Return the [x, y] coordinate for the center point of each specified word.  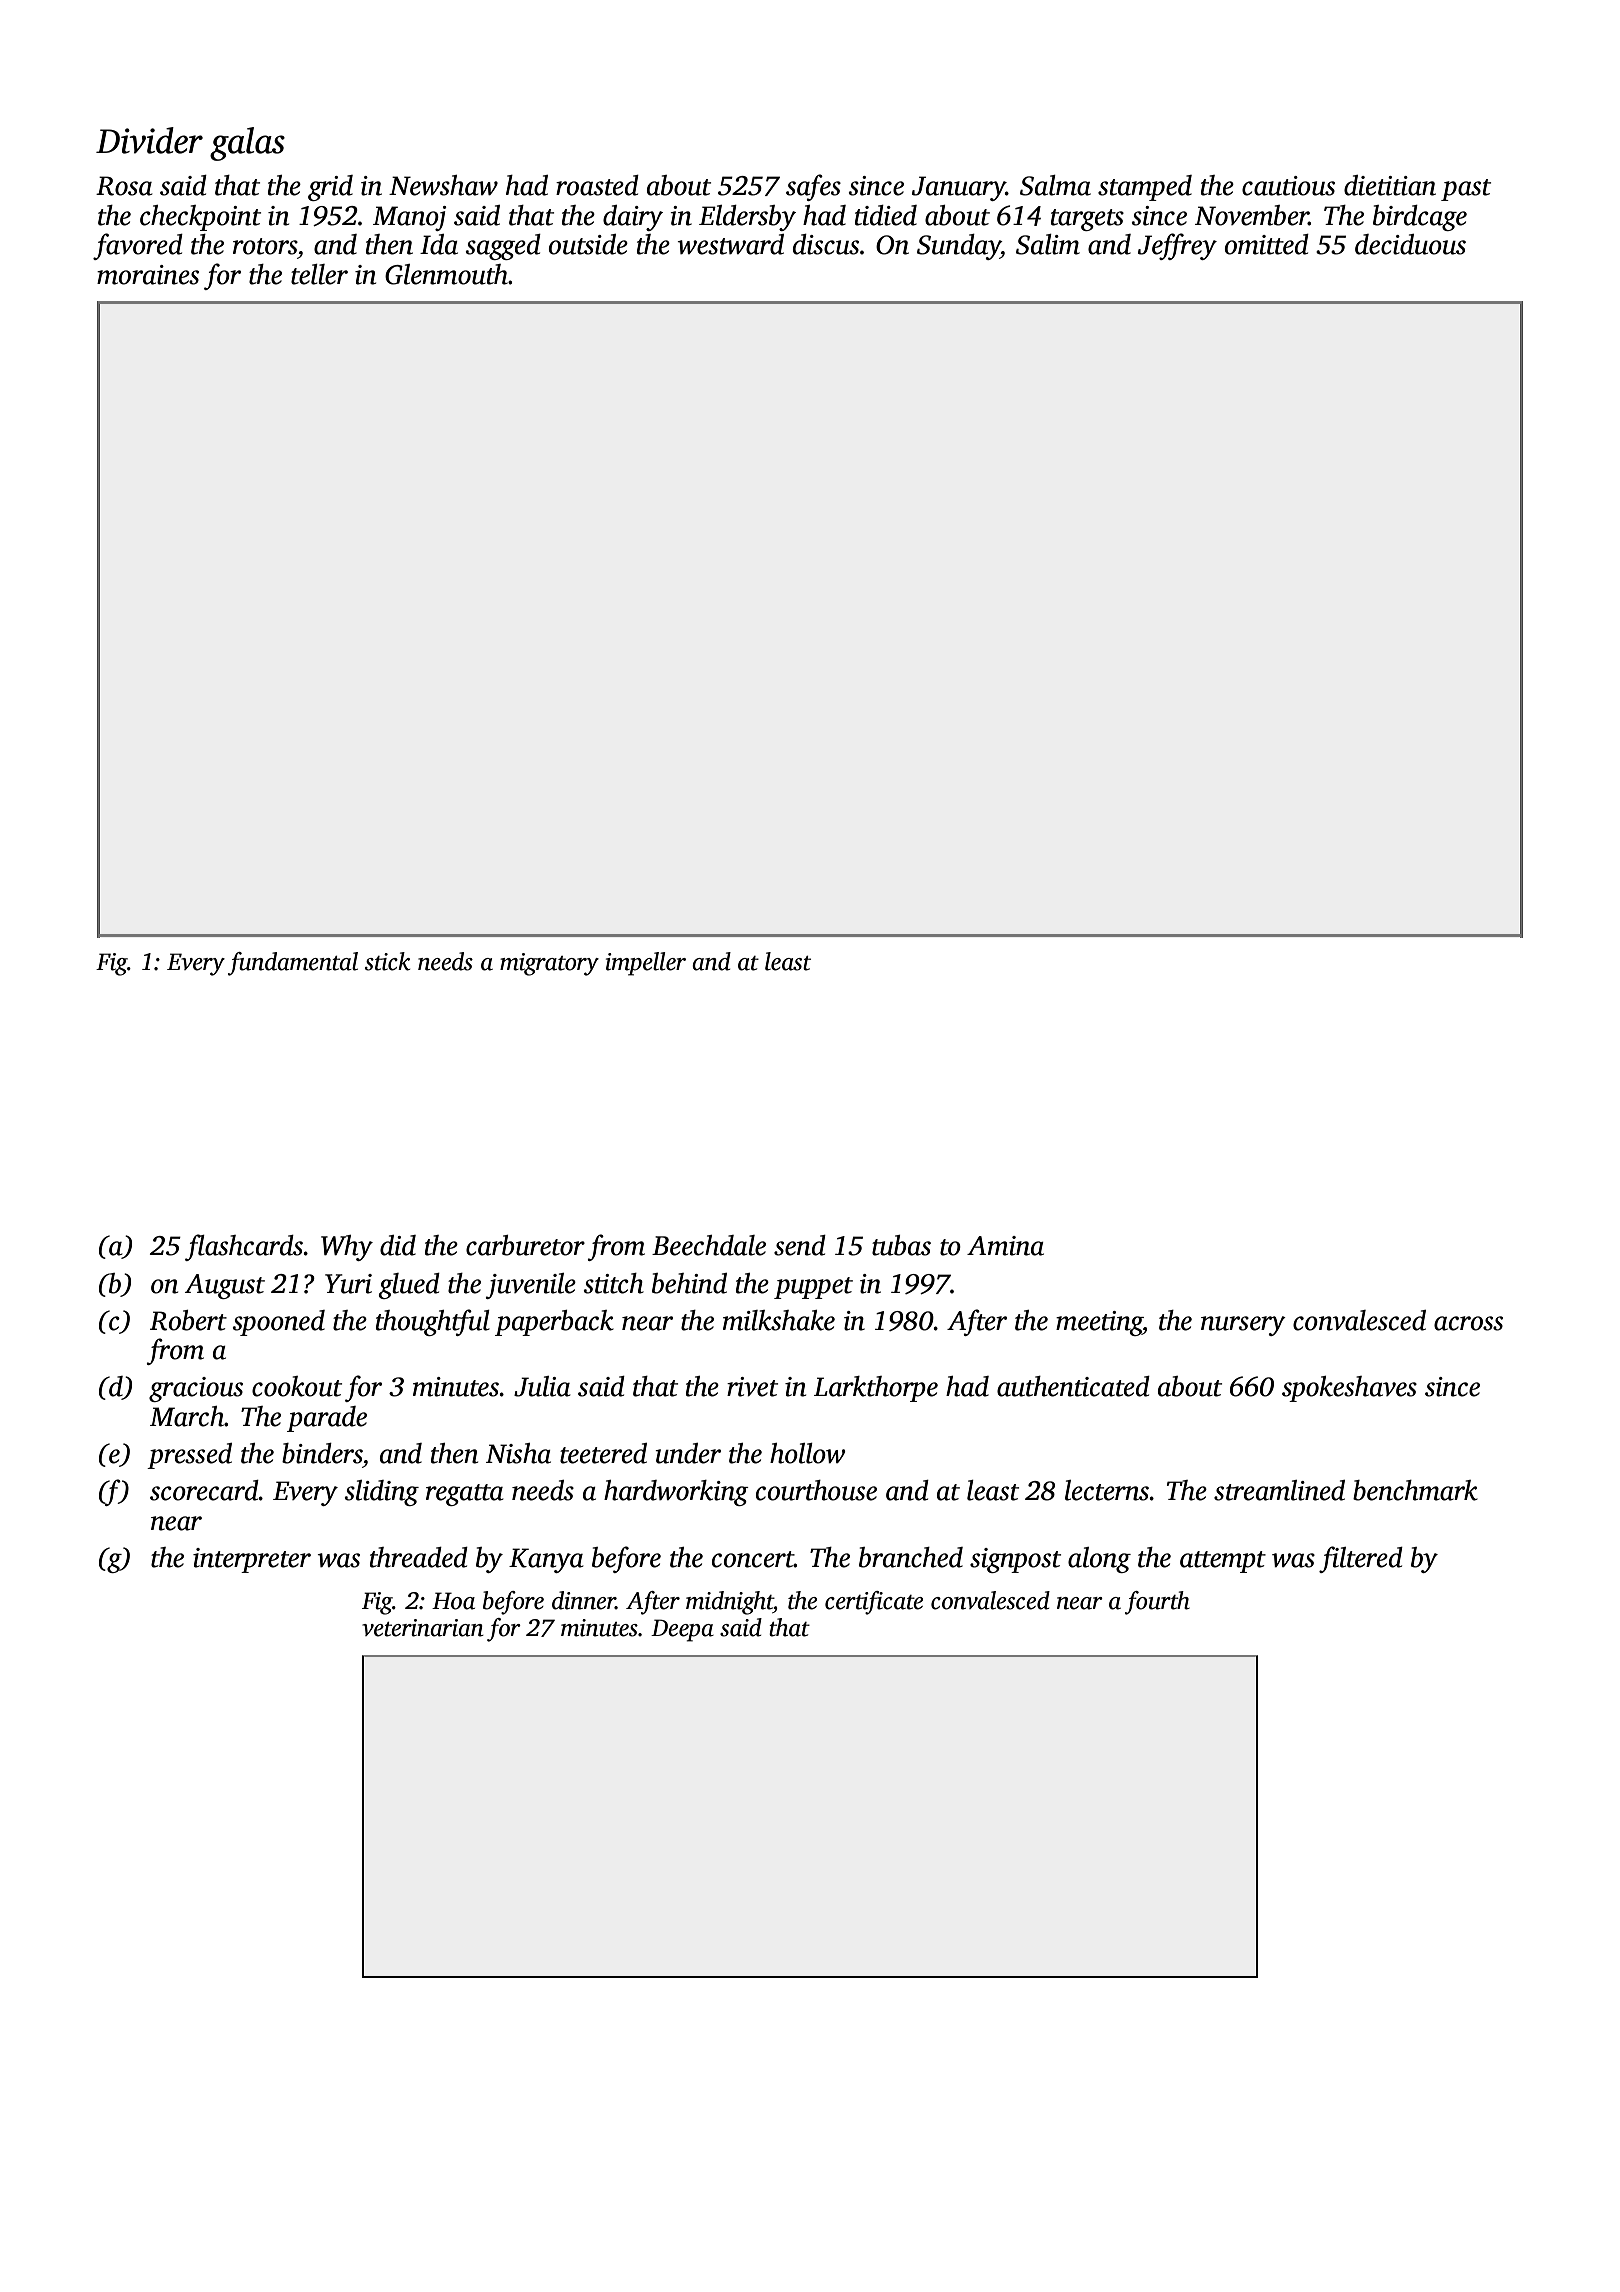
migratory [549, 964]
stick [387, 961]
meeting [1099, 1323]
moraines [148, 275]
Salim [1048, 244]
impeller [646, 964]
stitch [613, 1283]
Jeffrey [1177, 246]
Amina [1005, 1246]
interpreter [252, 1560]
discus [826, 244]
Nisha [518, 1453]
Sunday [959, 247]
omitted [1267, 244]
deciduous [1410, 244]
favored [138, 246]
